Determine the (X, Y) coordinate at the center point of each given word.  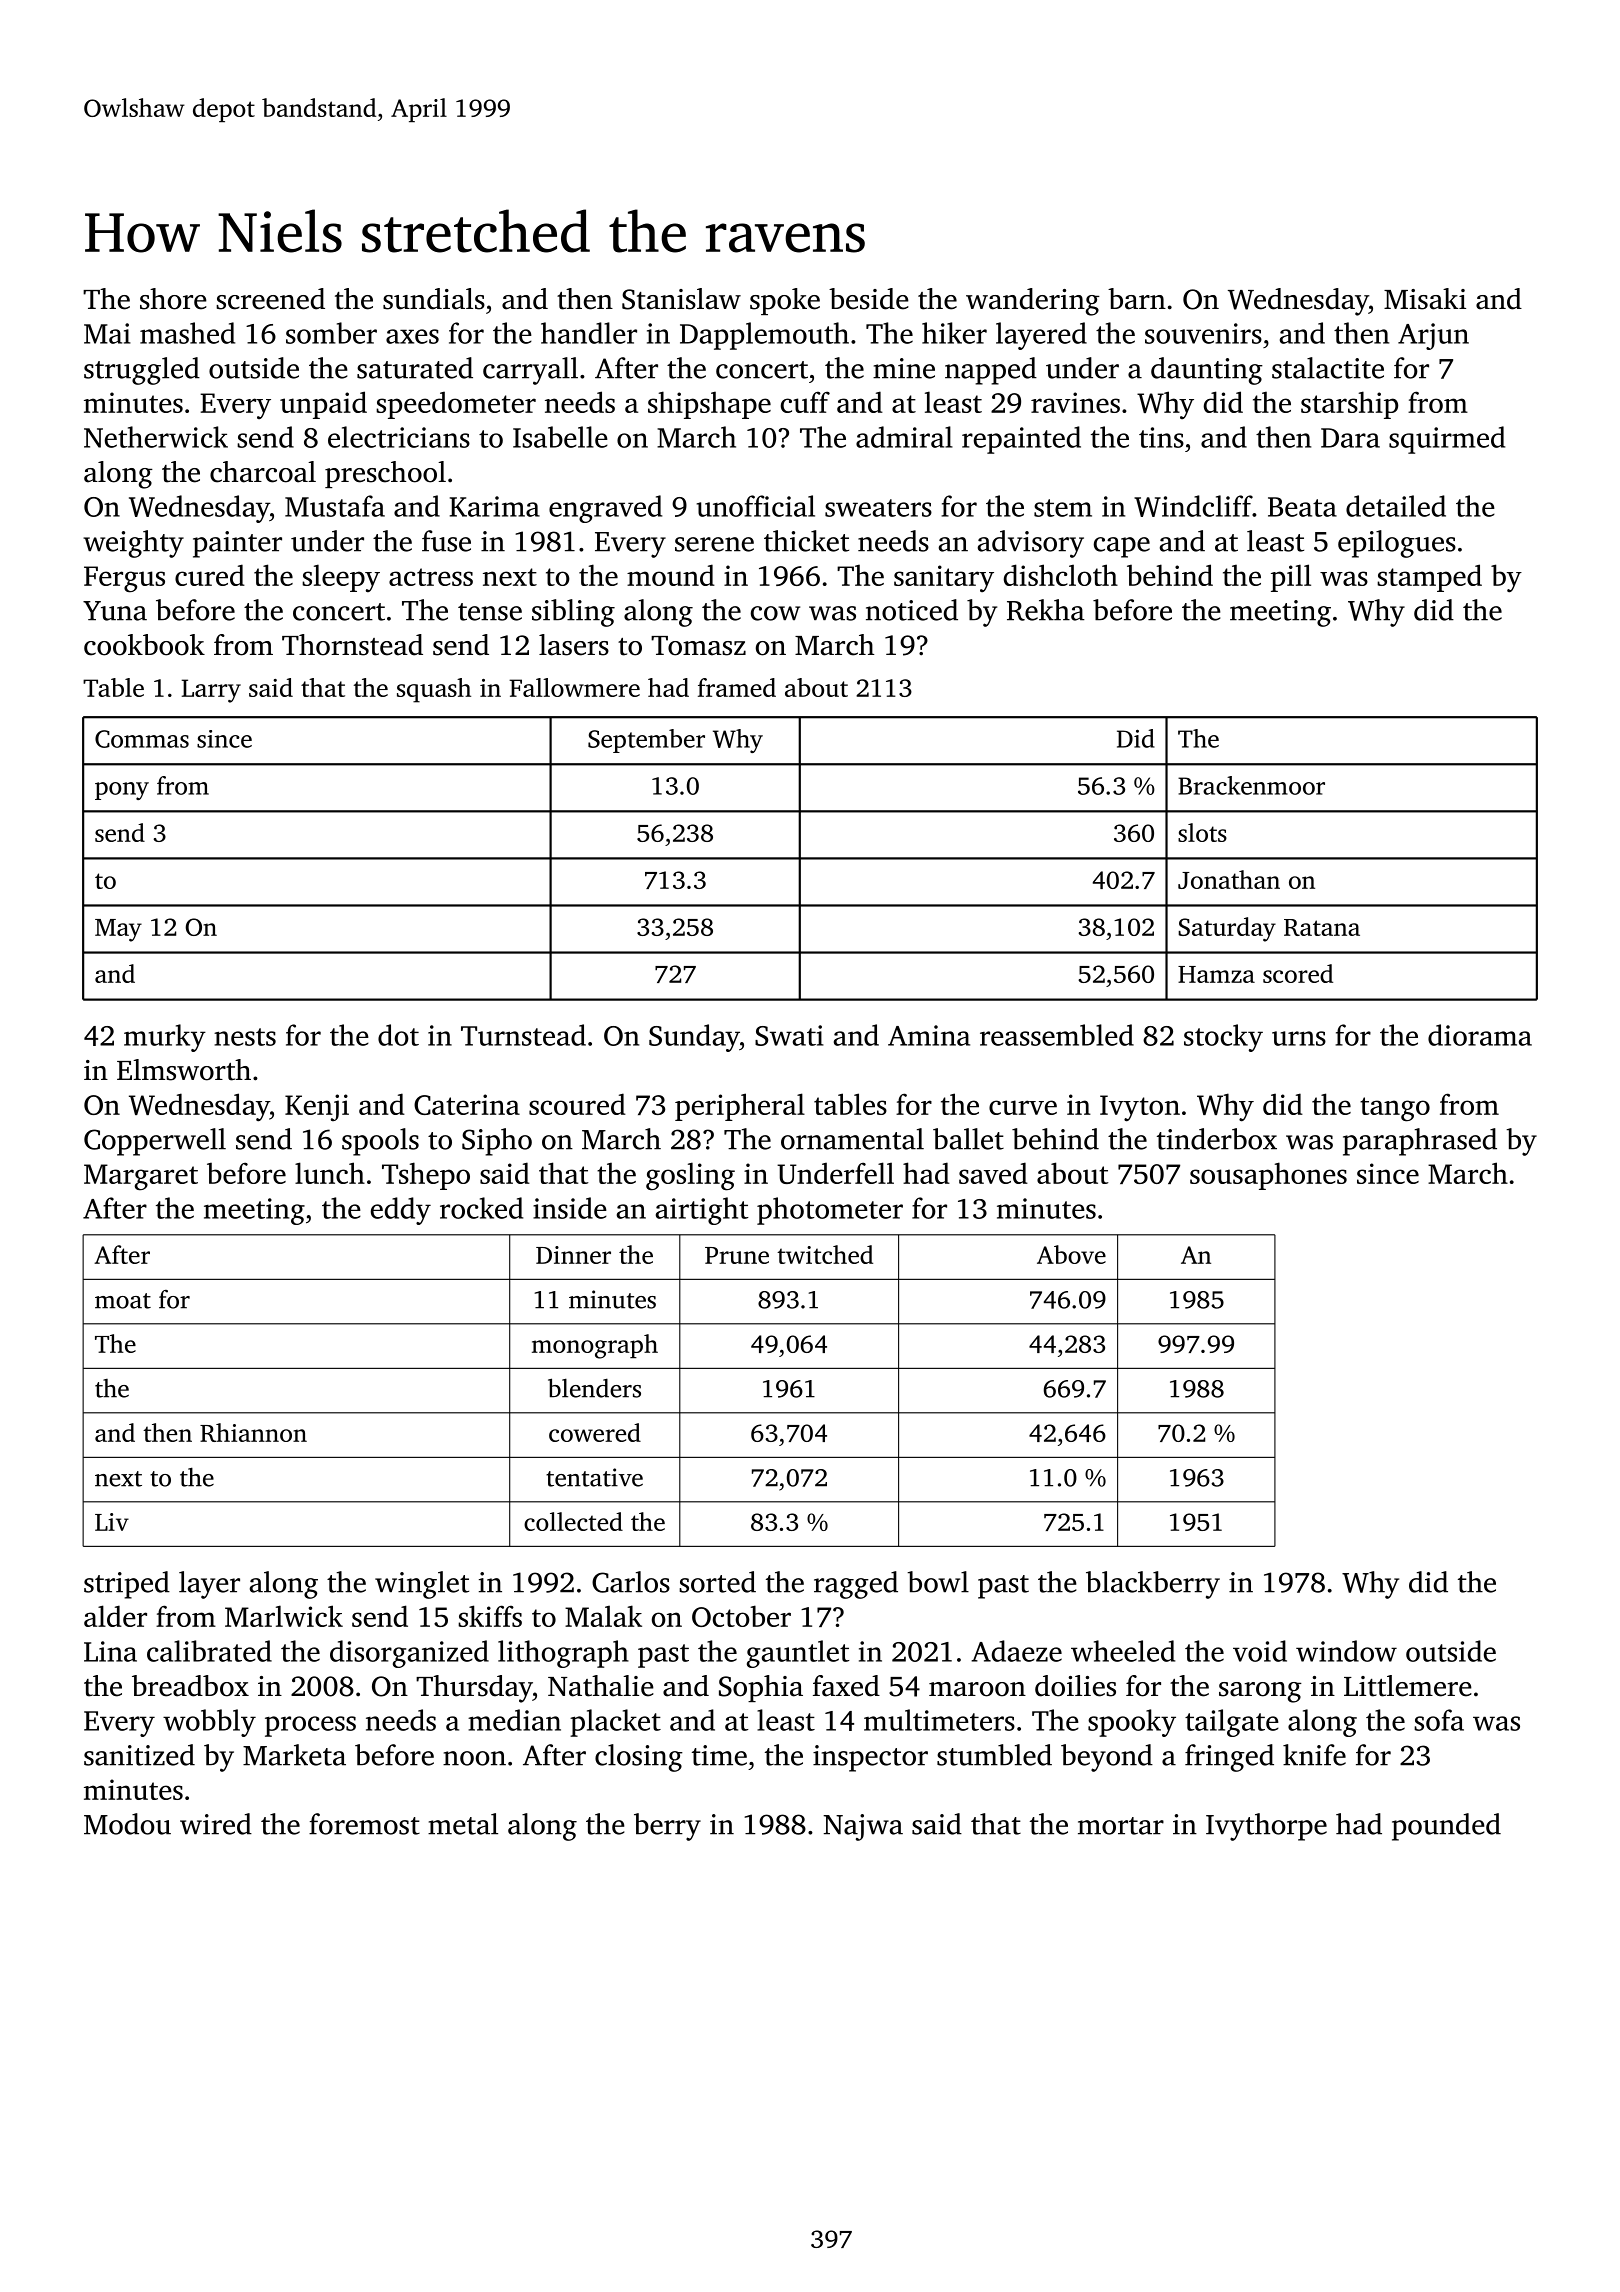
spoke (785, 301)
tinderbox (1217, 1139)
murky (165, 1038)
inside (570, 1208)
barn (1137, 299)
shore (173, 299)
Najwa (863, 1827)
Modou (127, 1824)
